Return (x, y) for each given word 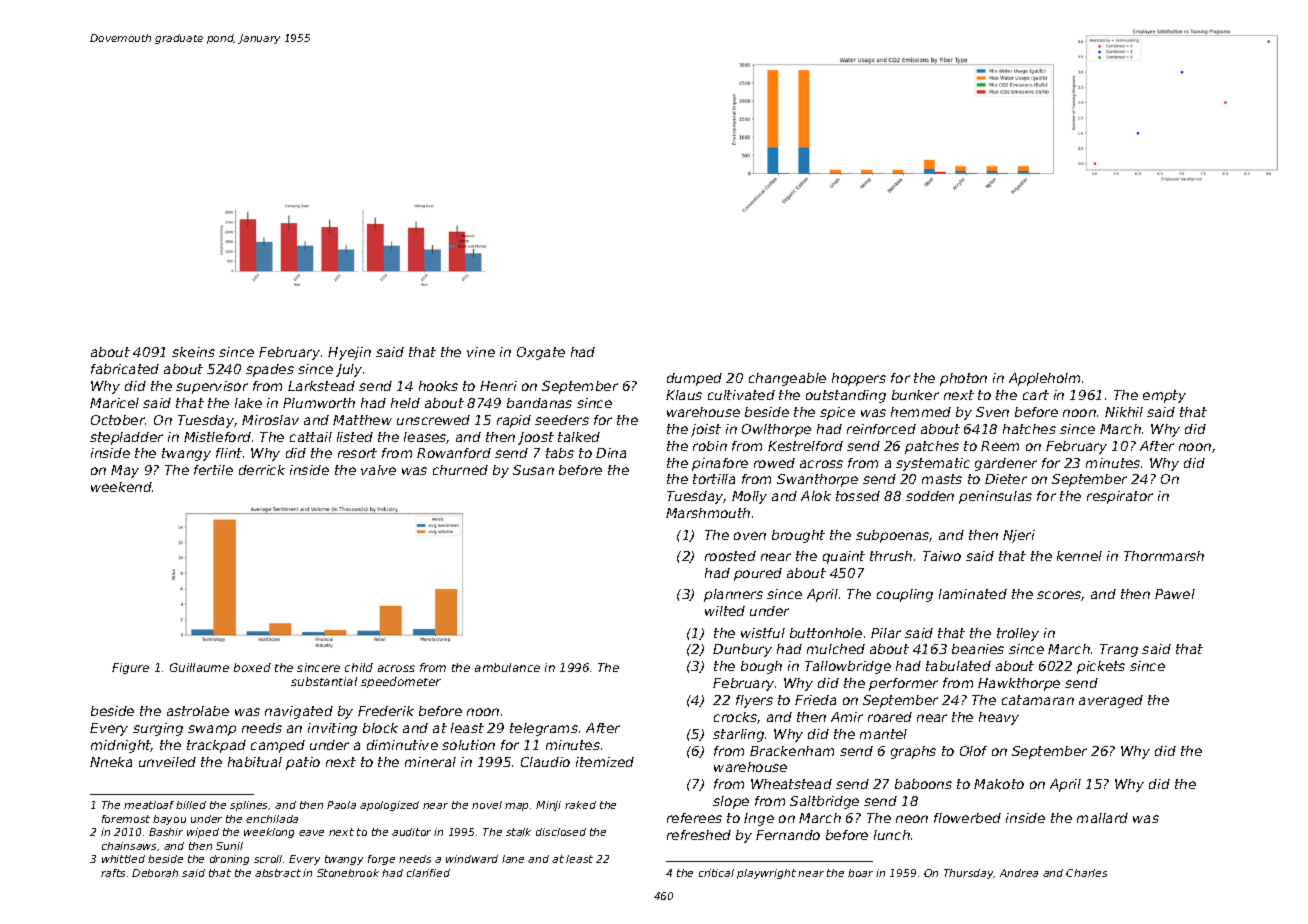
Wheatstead (791, 784)
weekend (121, 487)
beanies (978, 649)
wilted (725, 611)
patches (932, 447)
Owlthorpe (776, 430)
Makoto (999, 784)
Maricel (114, 403)
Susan (533, 470)
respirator (1120, 497)
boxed (252, 667)
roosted (730, 556)
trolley (1018, 634)
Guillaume (199, 667)
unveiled (167, 762)
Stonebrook (348, 873)
